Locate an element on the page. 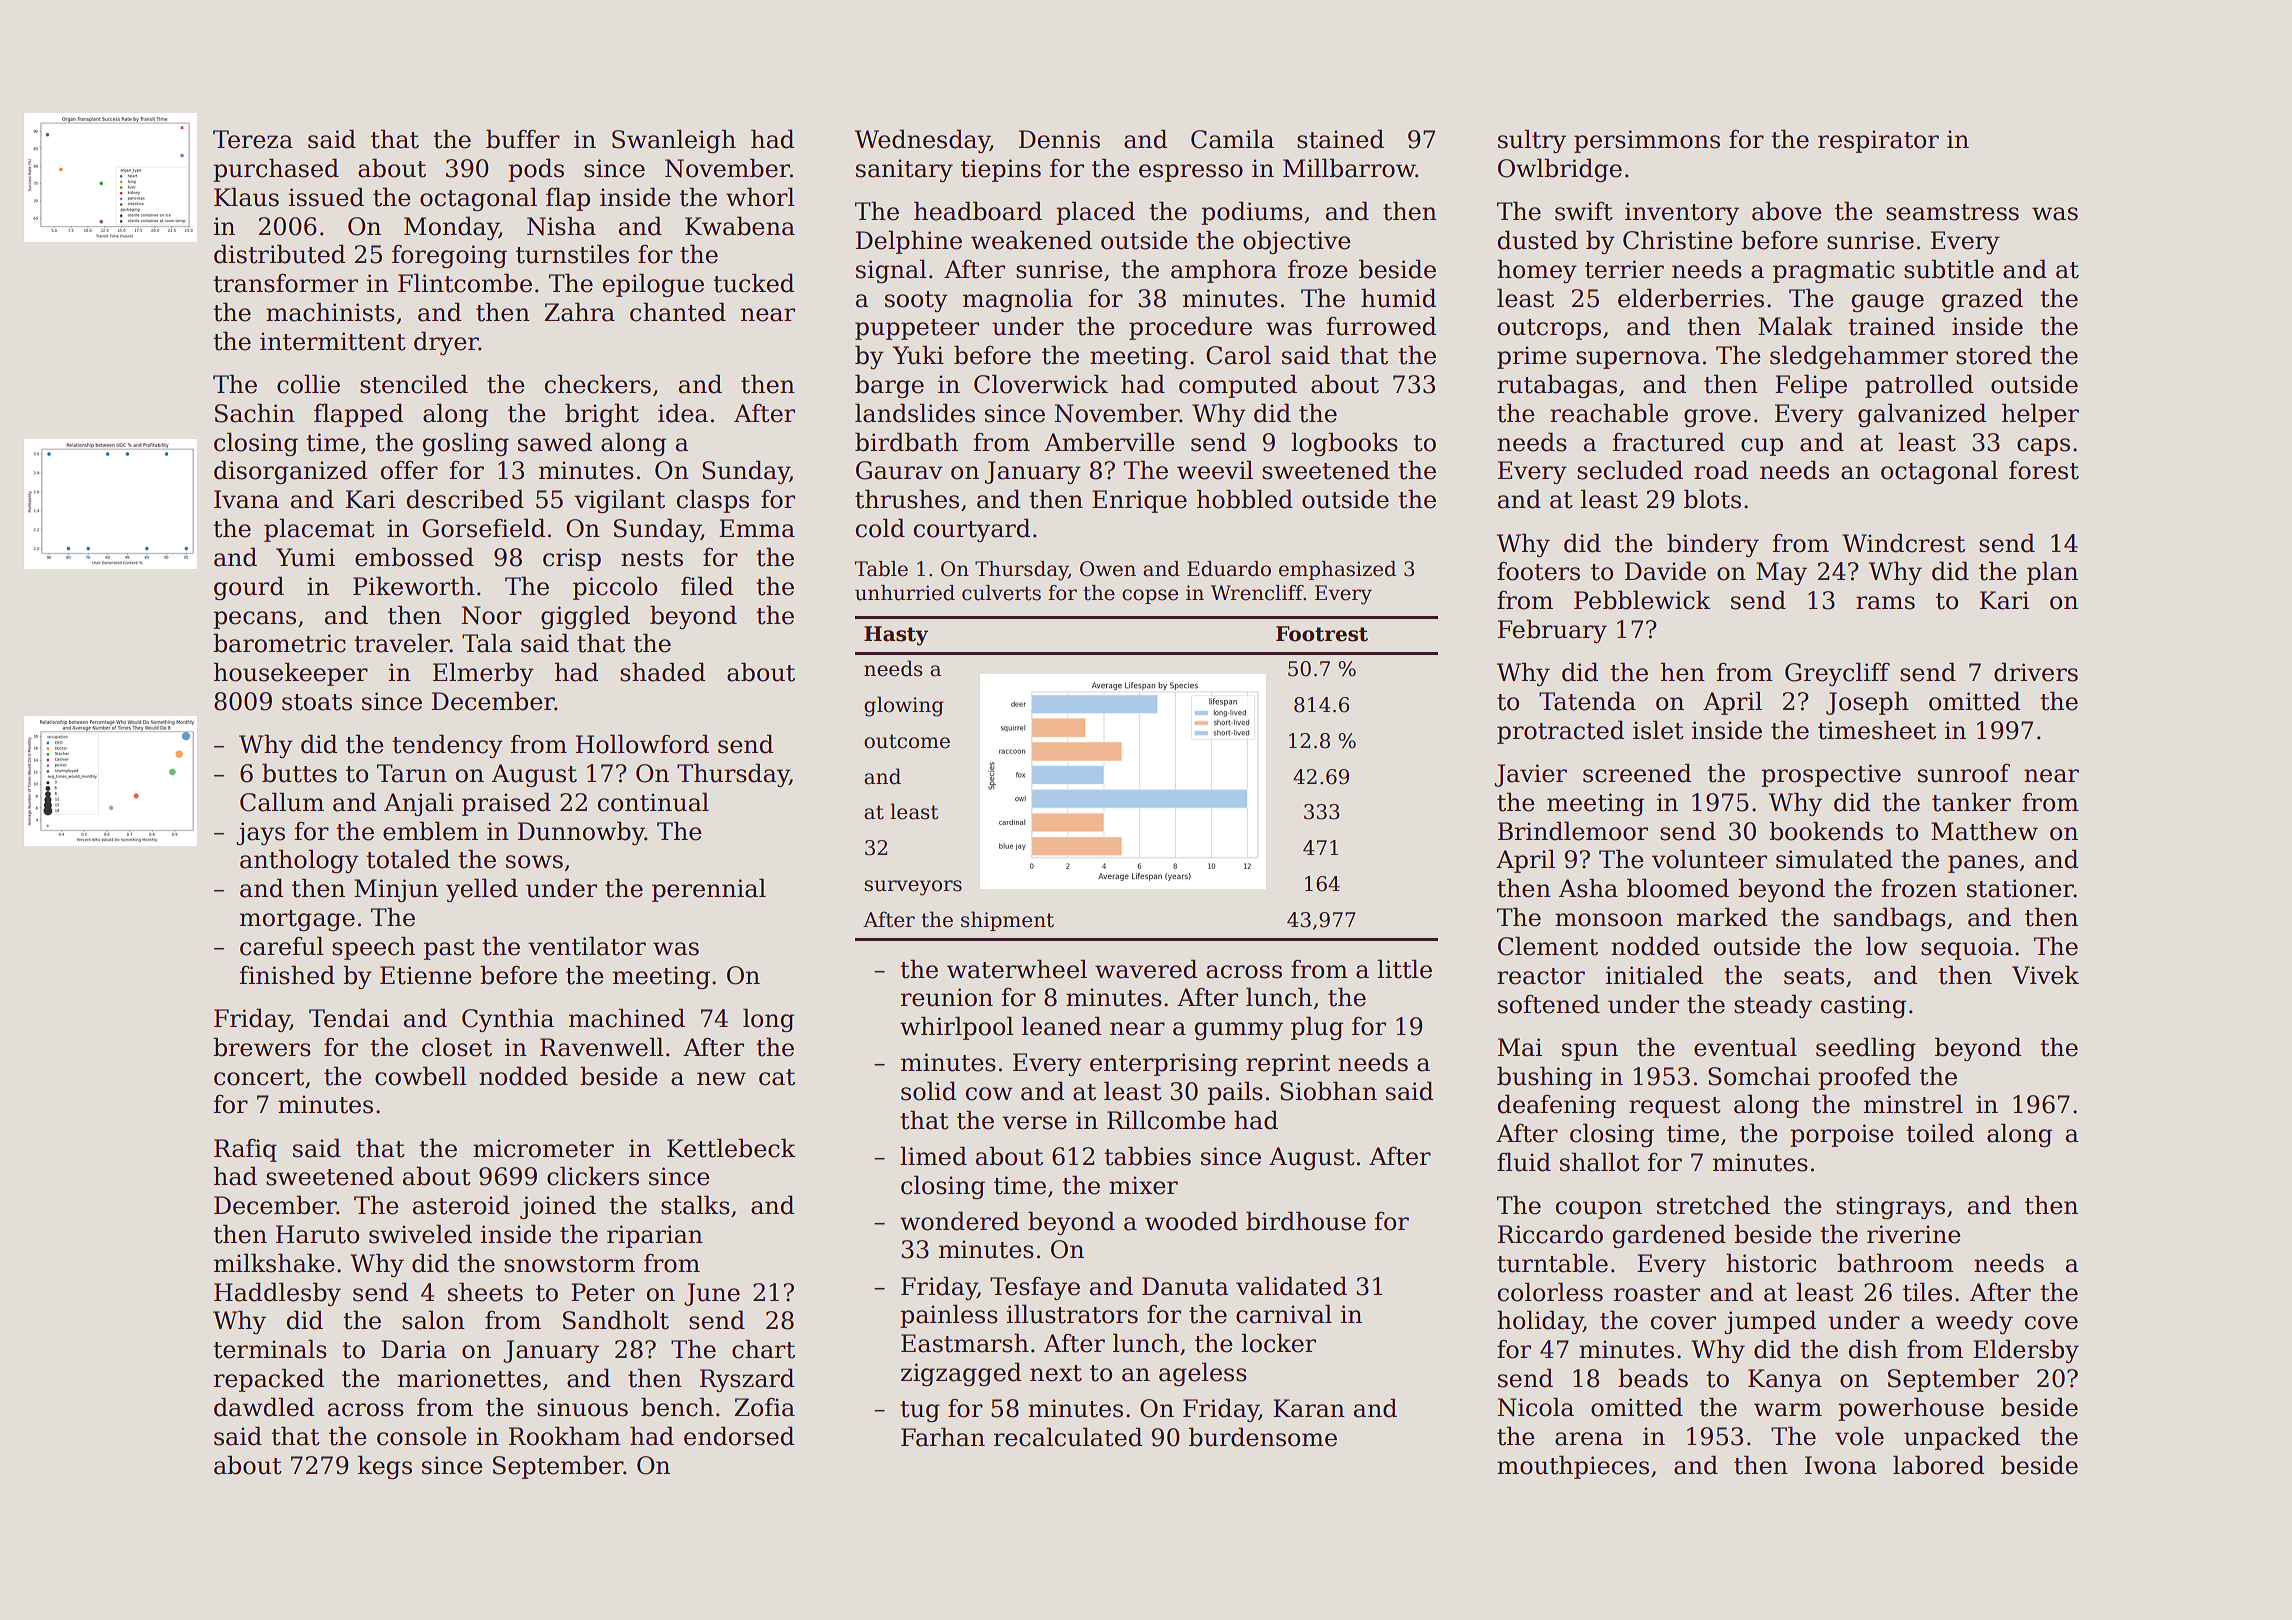 The height and width of the page is (1620, 2292). sanitary is located at coordinates (904, 170).
